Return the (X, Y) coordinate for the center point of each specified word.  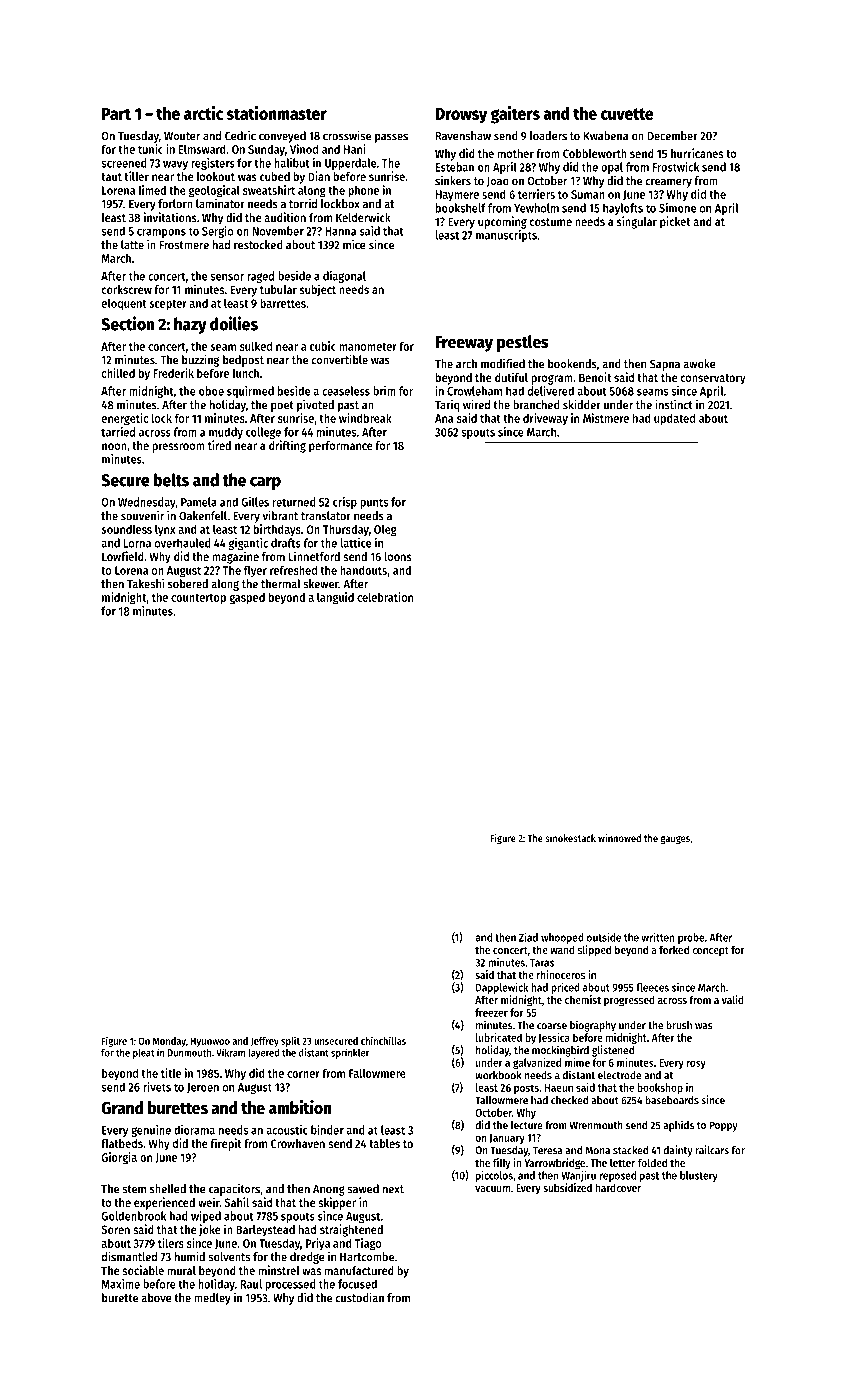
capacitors (234, 1189)
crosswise (347, 135)
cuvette (627, 114)
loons (398, 556)
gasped (247, 598)
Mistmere (606, 418)
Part (116, 114)
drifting (287, 446)
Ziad (528, 937)
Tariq (447, 405)
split (290, 1042)
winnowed (619, 838)
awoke (699, 364)
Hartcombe (367, 1257)
